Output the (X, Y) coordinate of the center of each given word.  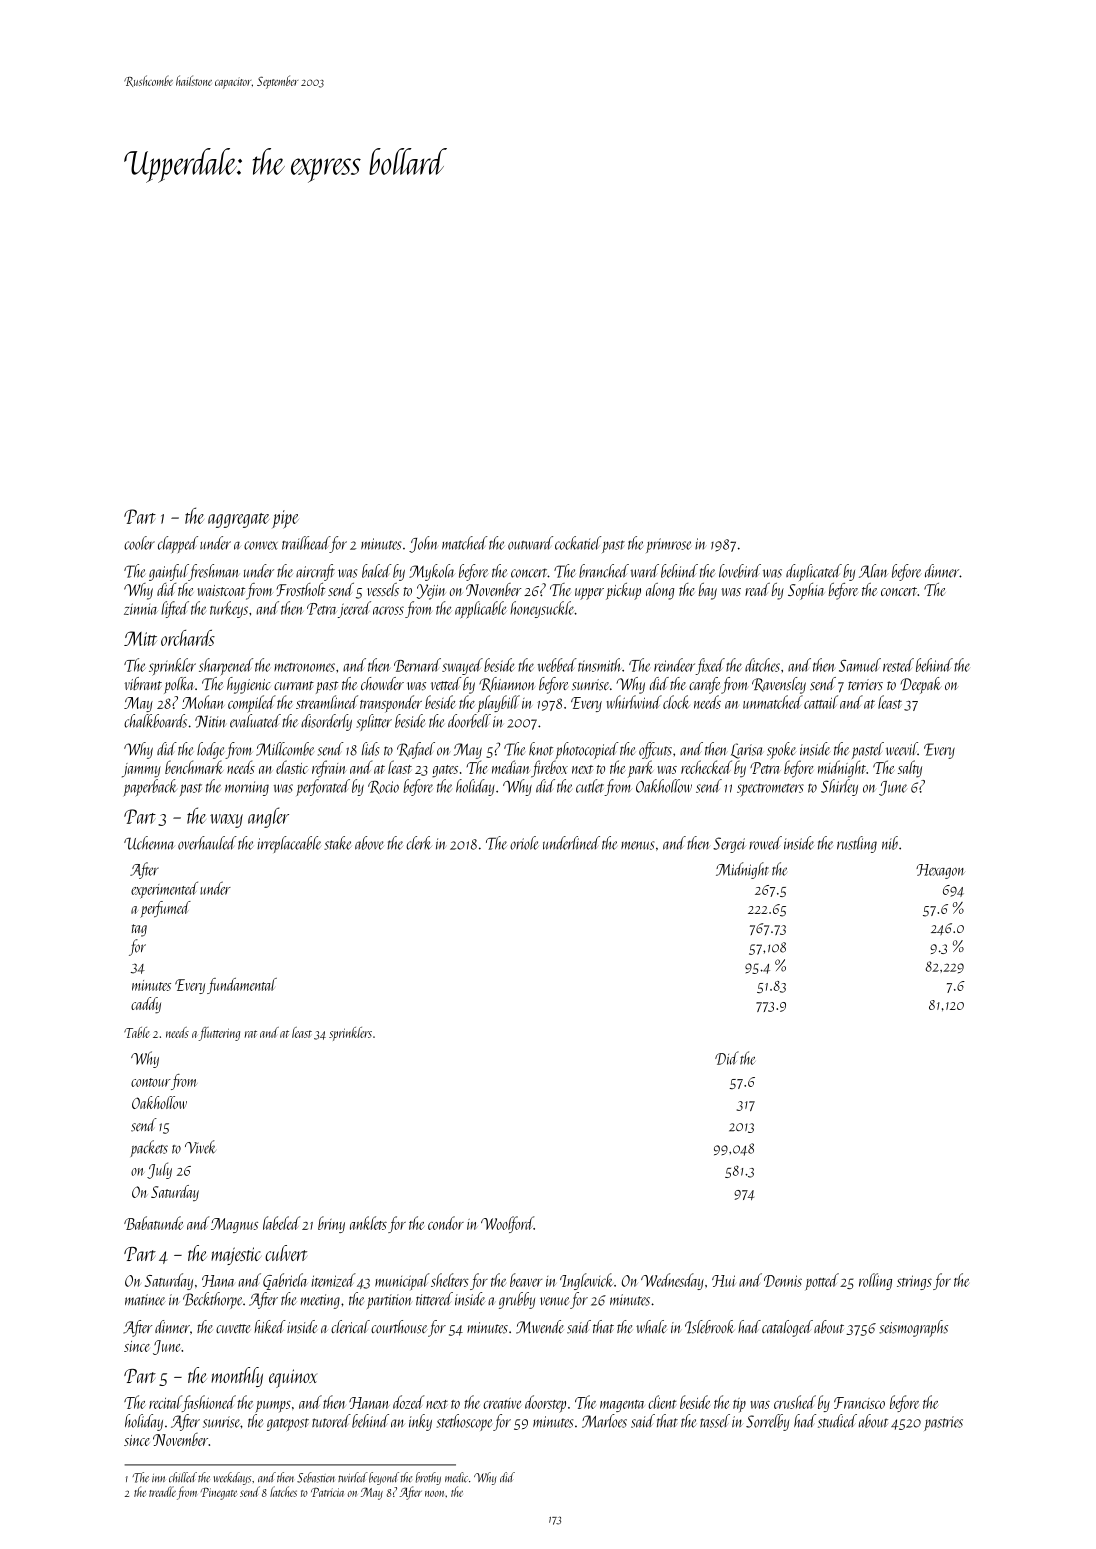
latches (283, 1491)
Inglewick (587, 1281)
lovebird (740, 571)
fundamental (242, 986)
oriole (524, 843)
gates (445, 771)
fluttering (219, 1034)
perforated (323, 787)
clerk (419, 843)
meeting (320, 1301)
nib (890, 843)
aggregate (239, 520)
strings (914, 1282)
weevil (902, 749)
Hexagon (940, 871)
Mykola (432, 572)
